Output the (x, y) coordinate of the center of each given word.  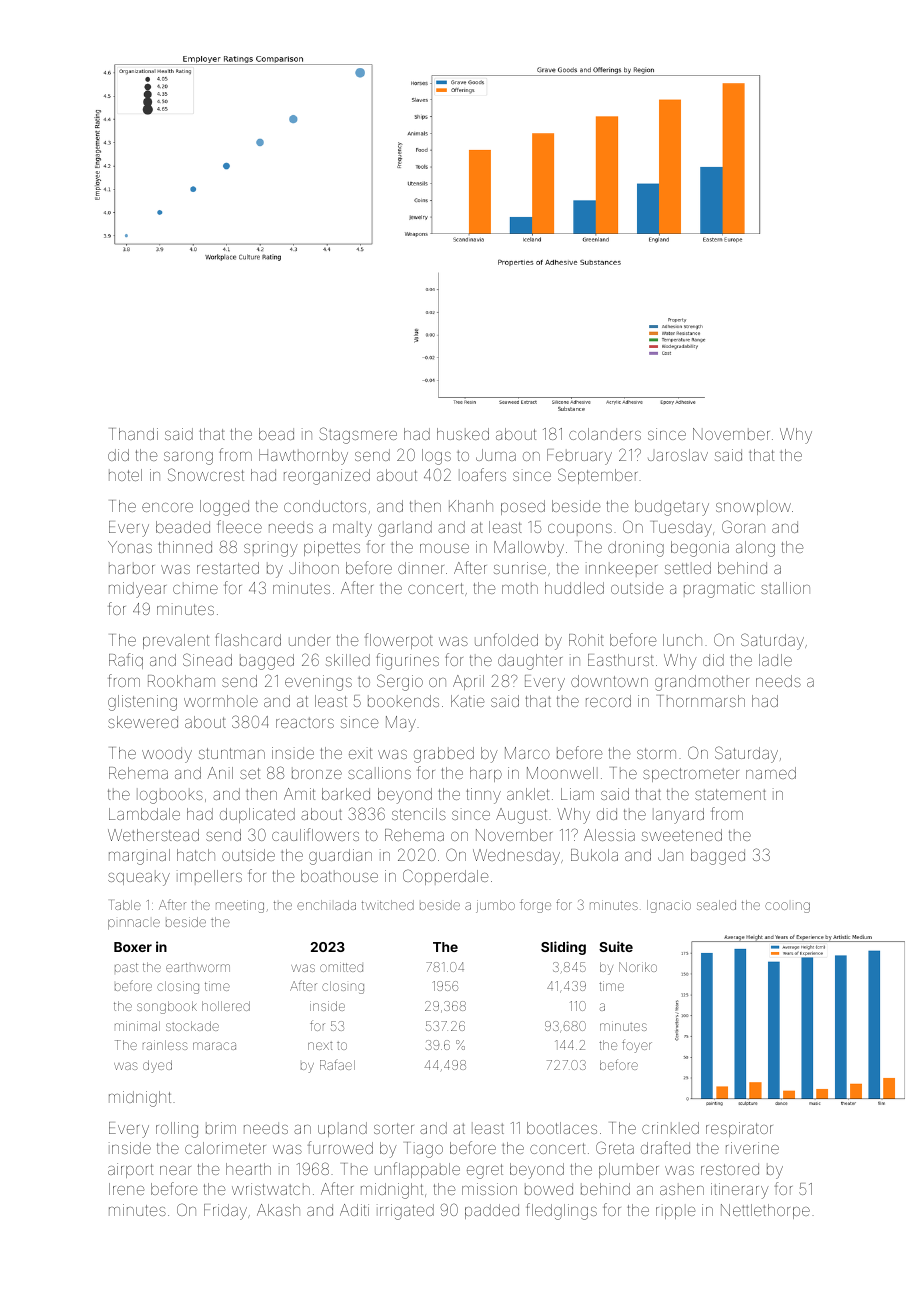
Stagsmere (358, 435)
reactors (305, 722)
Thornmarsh (702, 701)
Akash (278, 1210)
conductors (325, 506)
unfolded (506, 639)
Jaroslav (678, 455)
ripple (676, 1211)
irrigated (405, 1212)
